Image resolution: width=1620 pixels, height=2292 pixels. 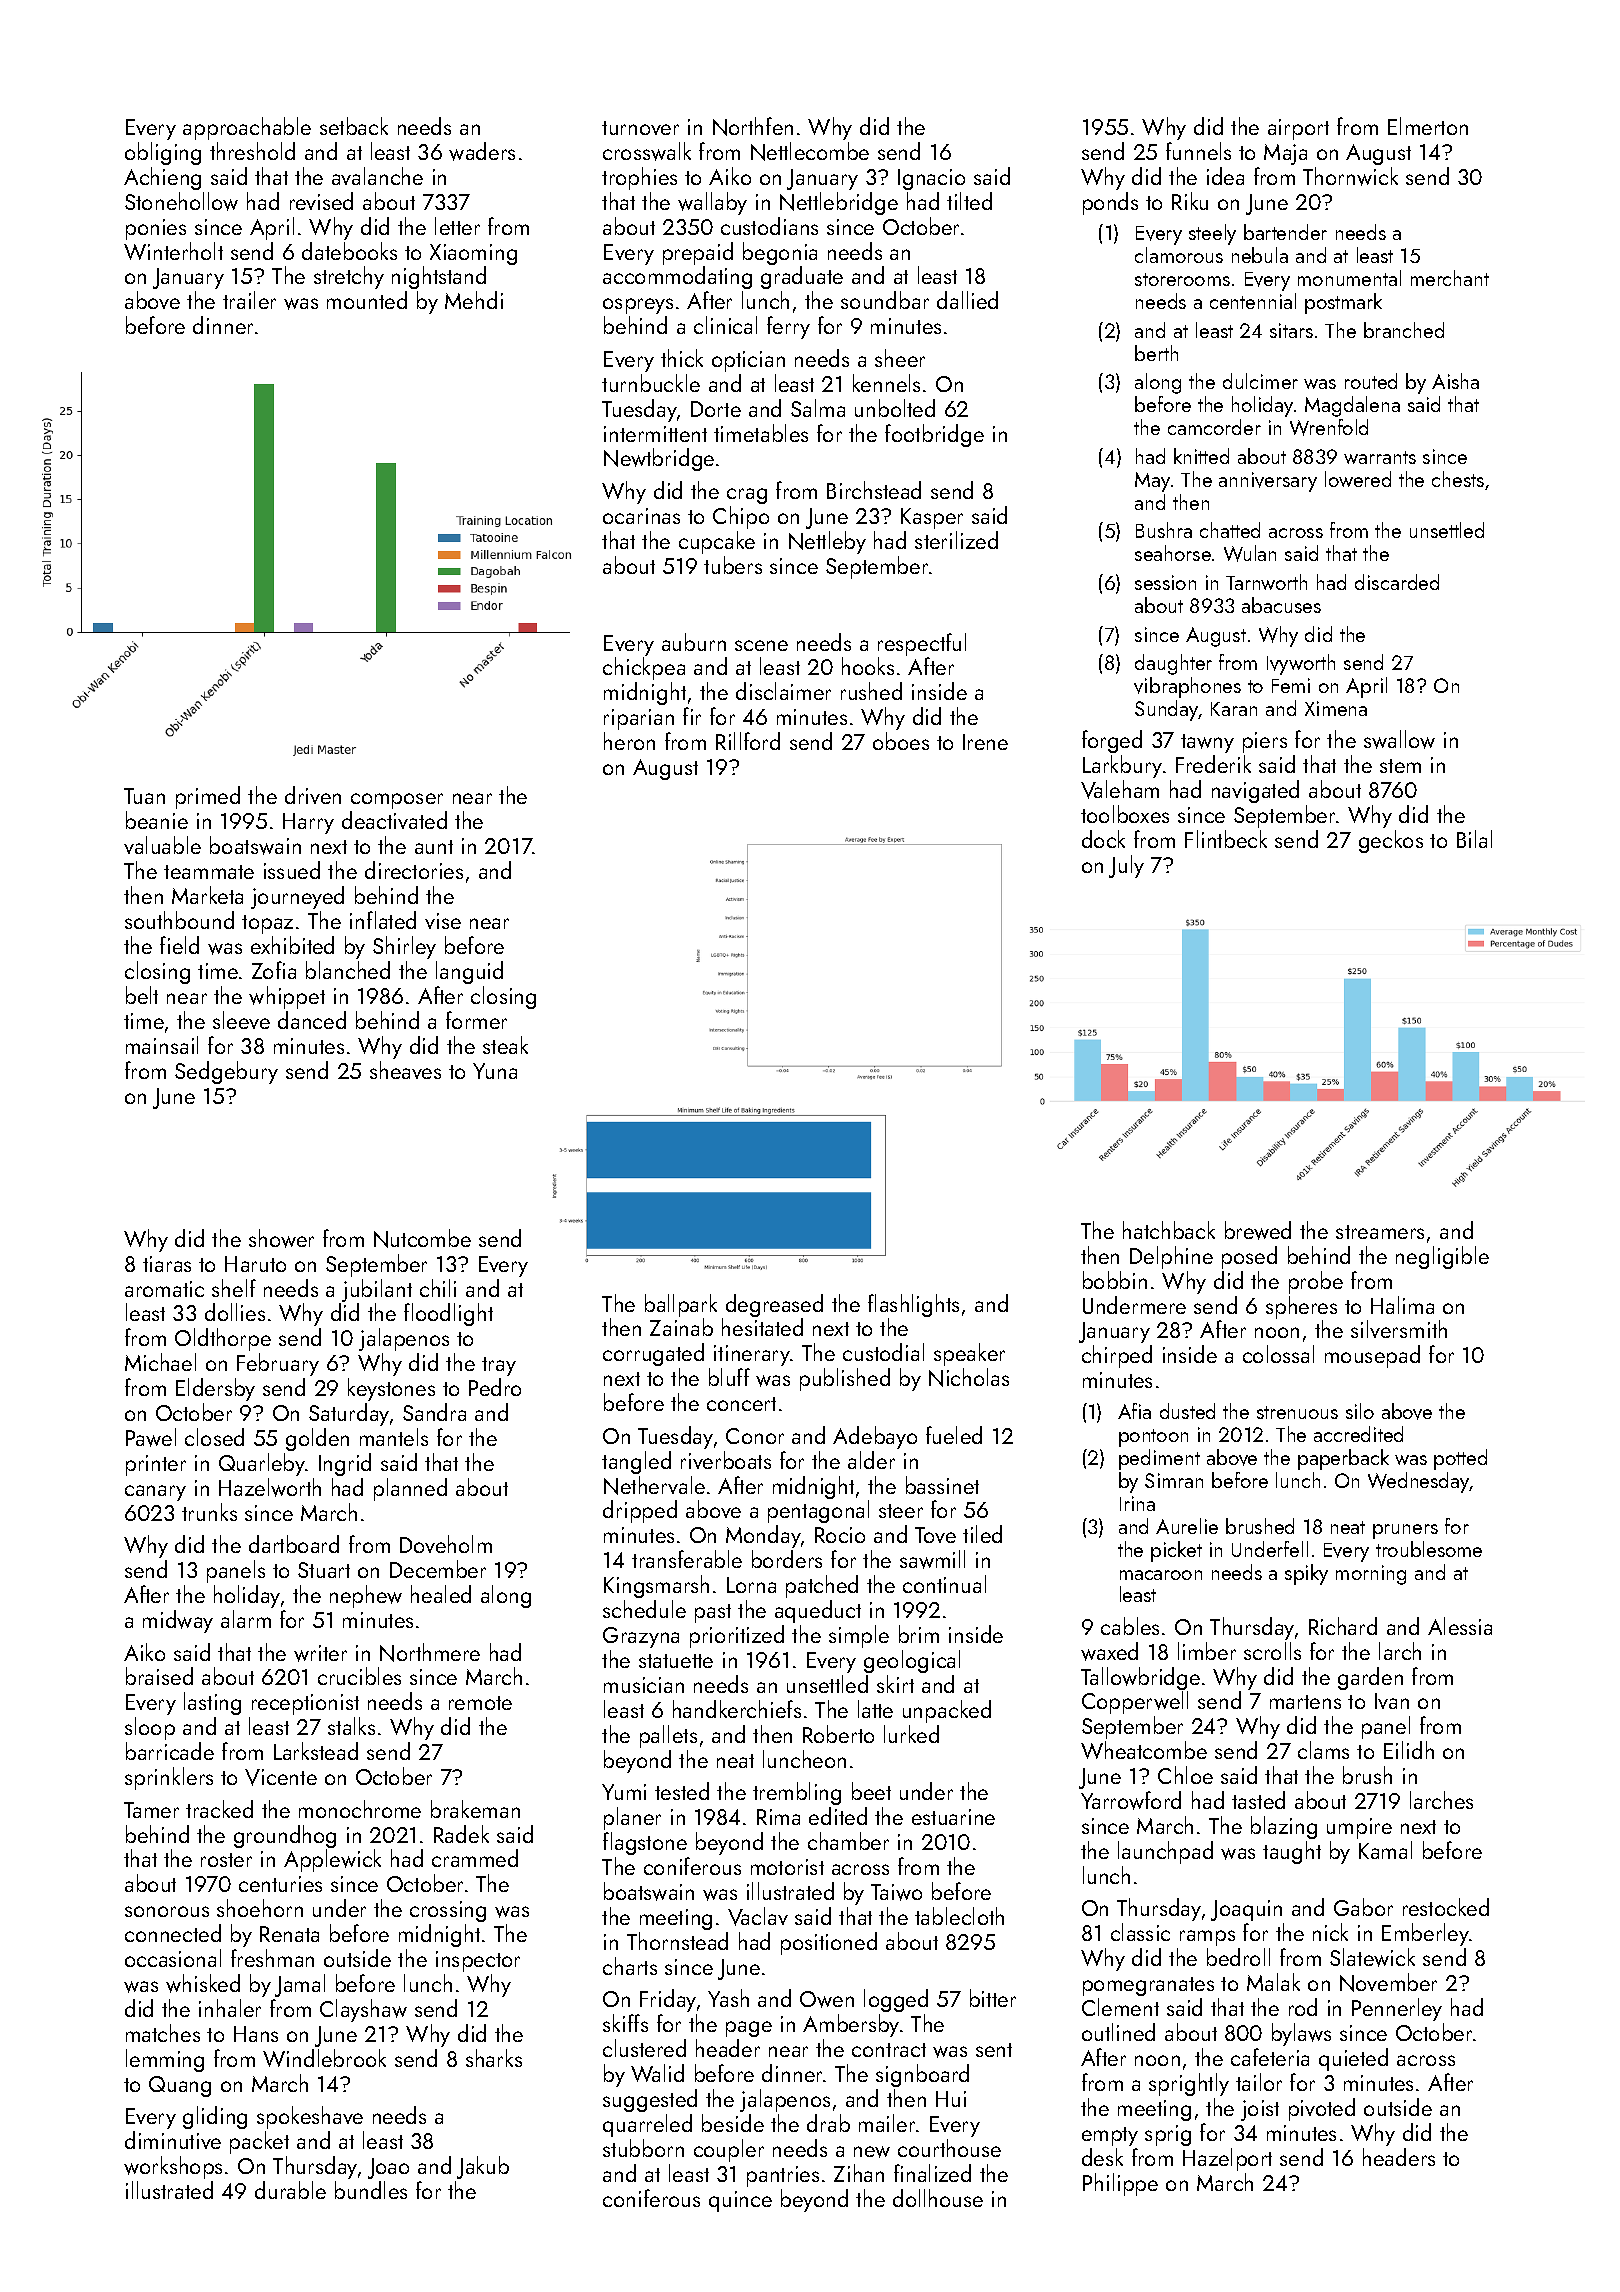 I want to click on Northfen, so click(x=753, y=126).
